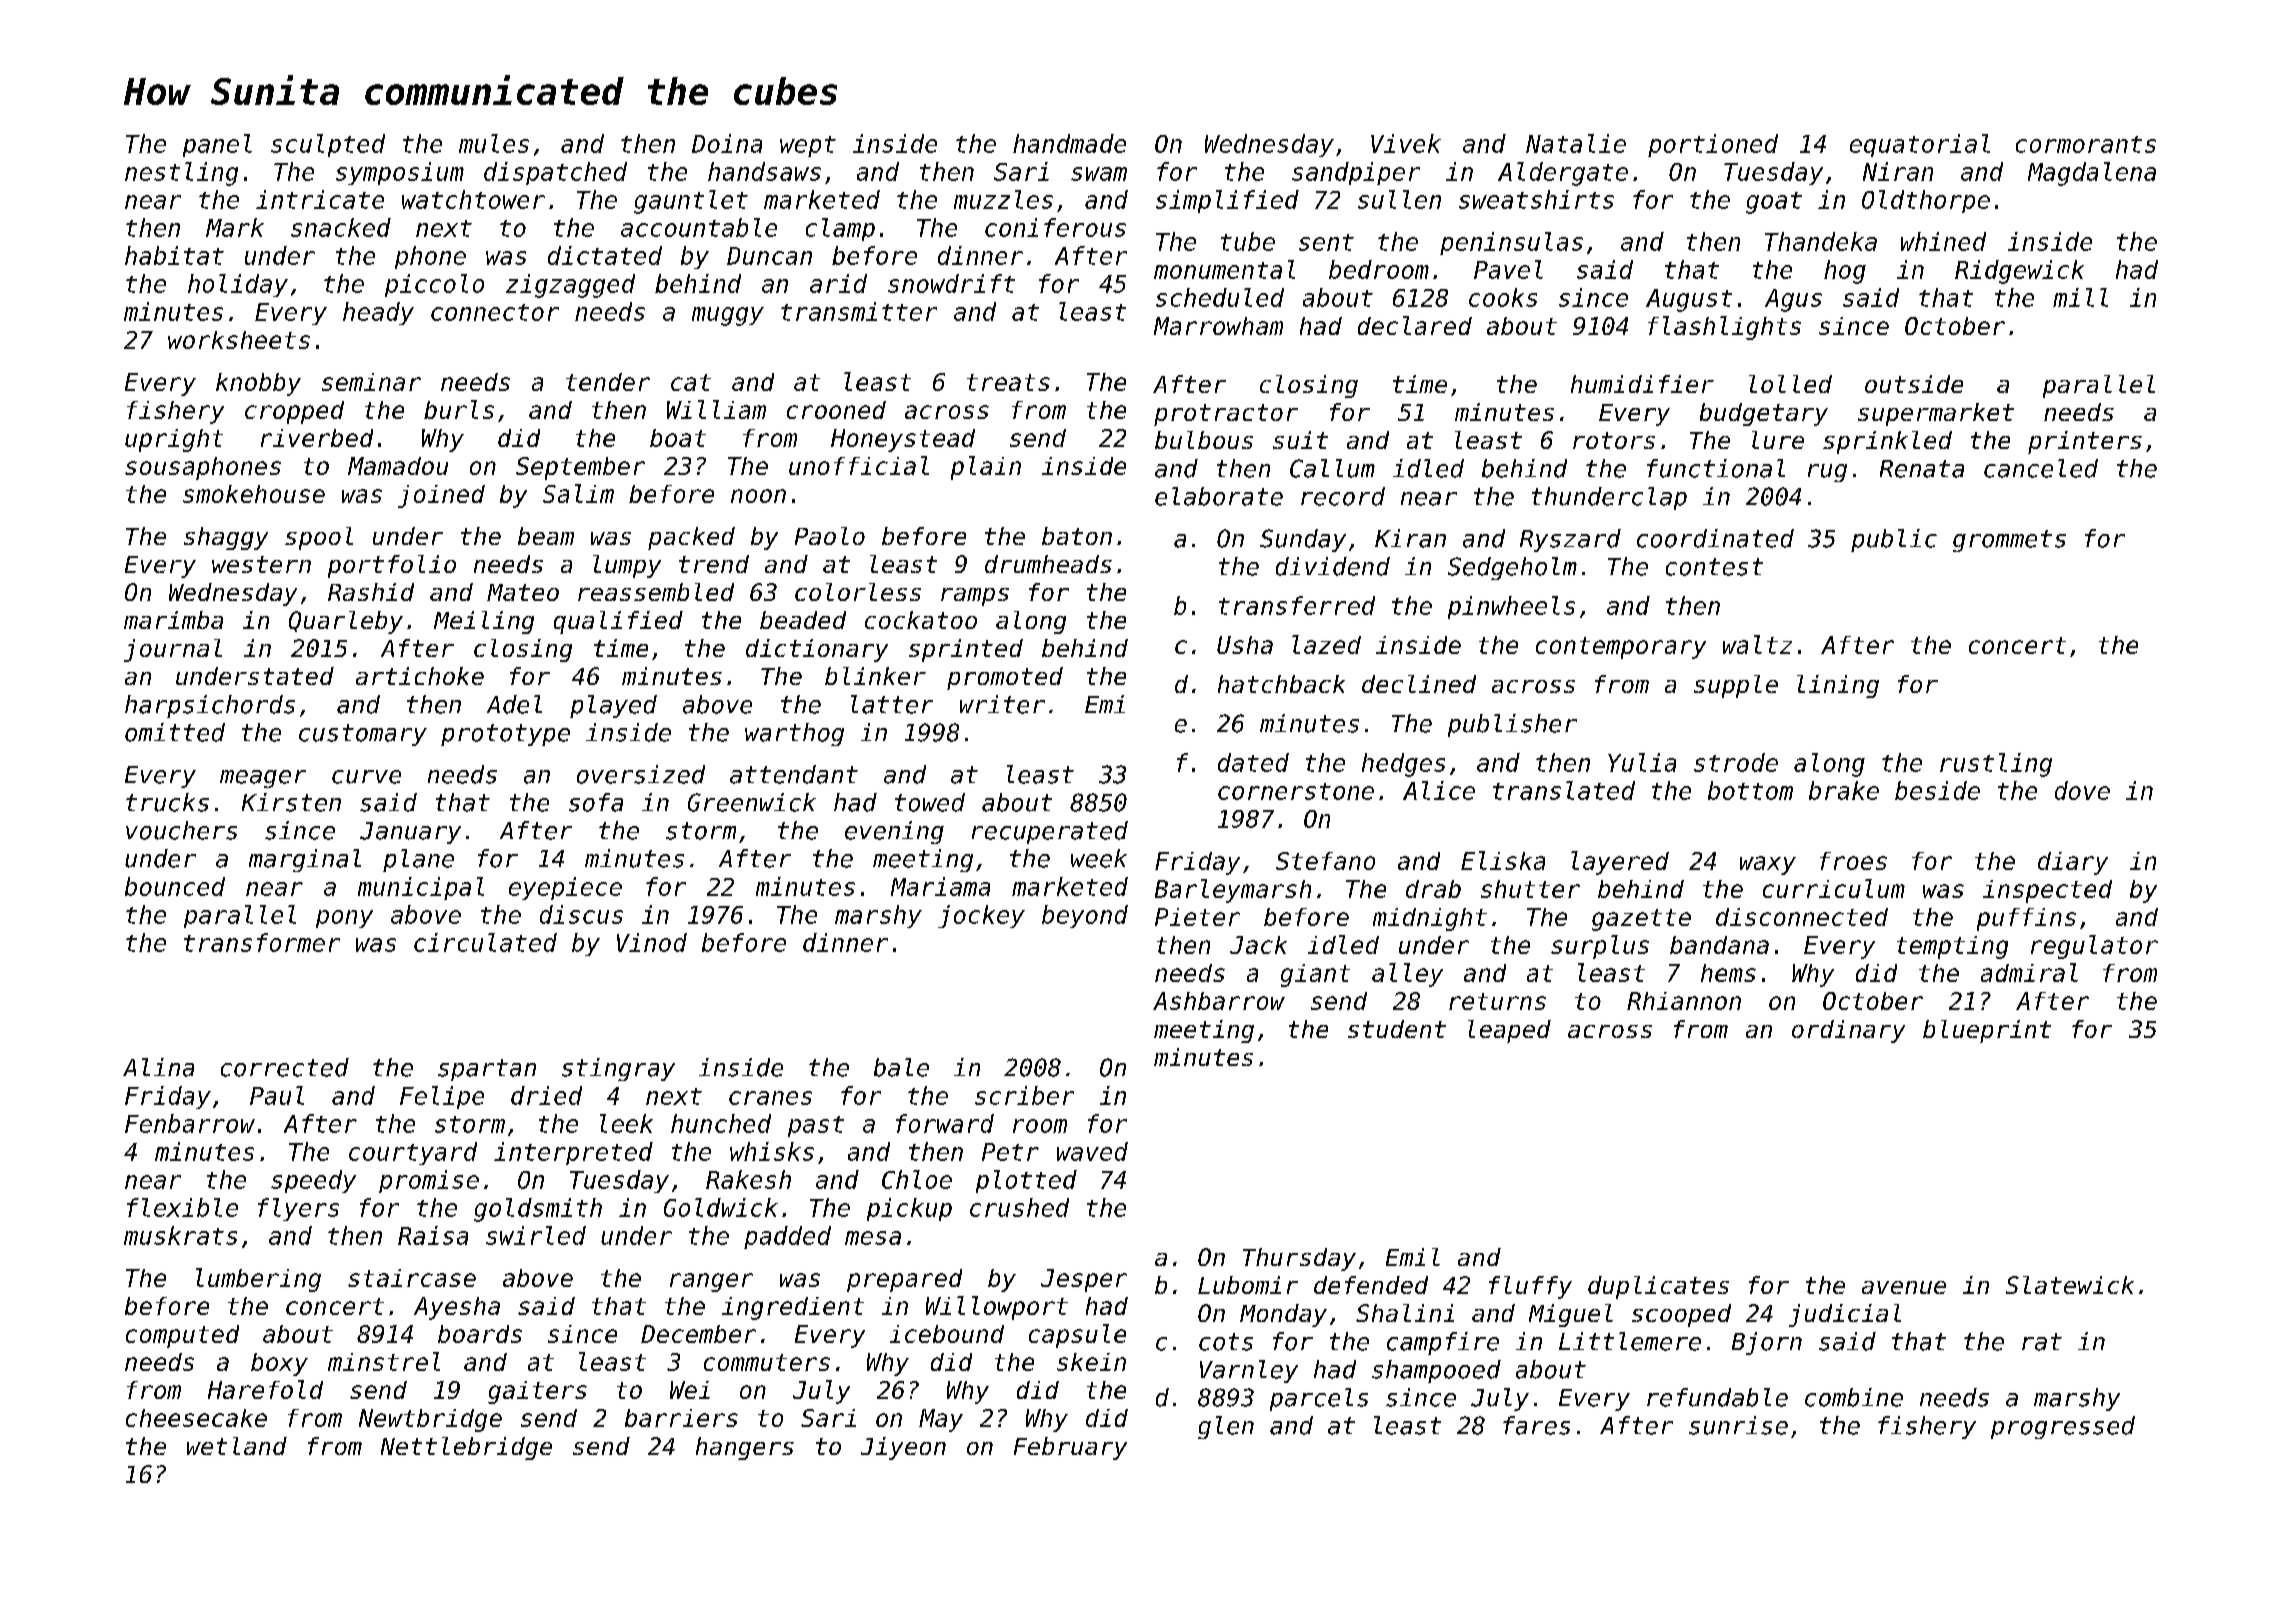 Image resolution: width=2282 pixels, height=1614 pixels. What do you see at coordinates (605, 255) in the screenshot?
I see `dictated` at bounding box center [605, 255].
